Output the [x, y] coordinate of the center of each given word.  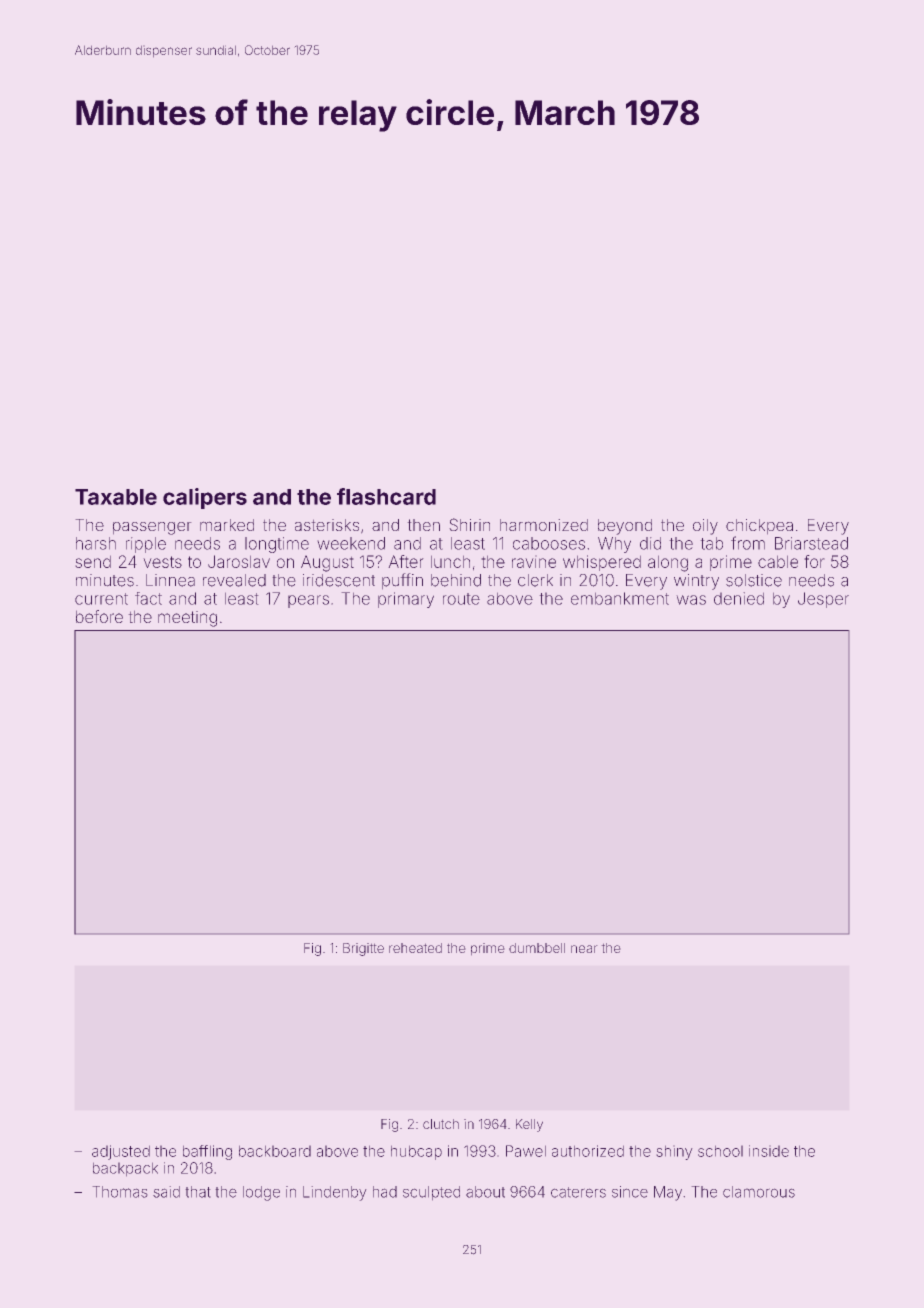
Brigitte [363, 949]
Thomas [120, 1192]
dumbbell [537, 948]
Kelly [529, 1125]
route [461, 599]
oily [705, 527]
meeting [187, 619]
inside [769, 1151]
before [99, 616]
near [584, 949]
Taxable [116, 497]
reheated [415, 948]
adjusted [121, 1152]
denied [739, 598]
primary [406, 600]
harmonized [544, 525]
